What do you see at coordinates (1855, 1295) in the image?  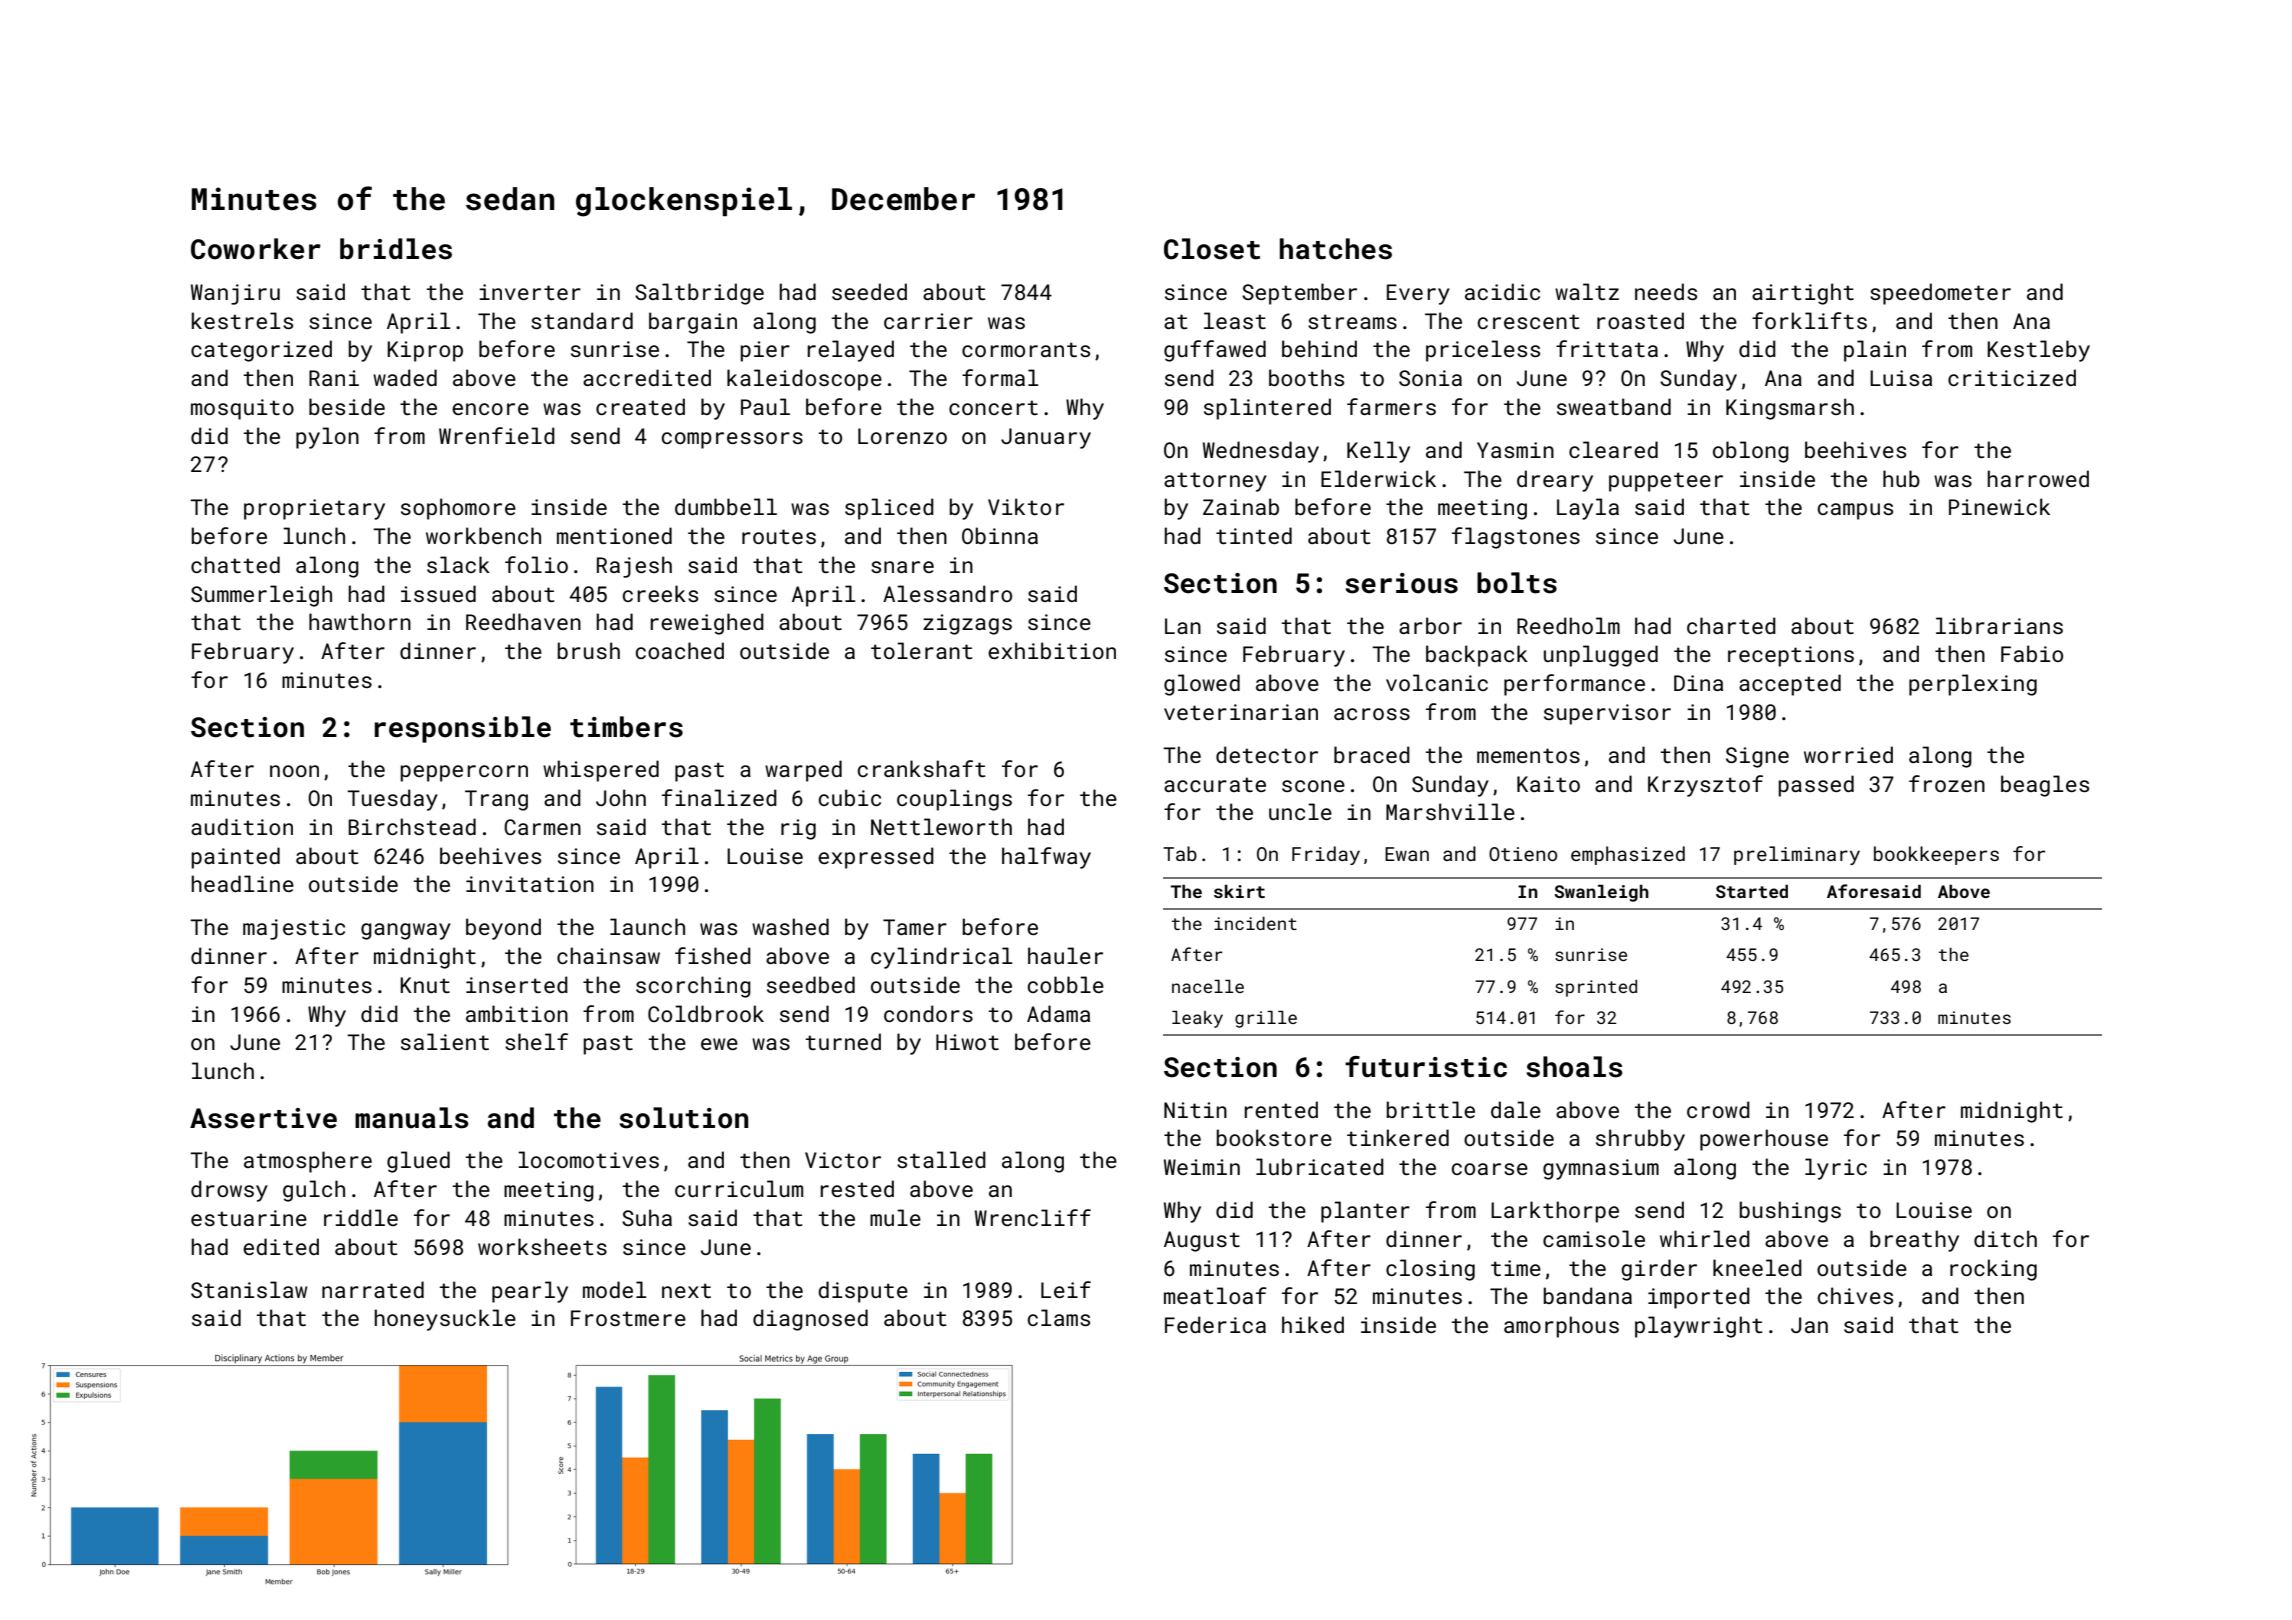 I see `chives` at bounding box center [1855, 1295].
